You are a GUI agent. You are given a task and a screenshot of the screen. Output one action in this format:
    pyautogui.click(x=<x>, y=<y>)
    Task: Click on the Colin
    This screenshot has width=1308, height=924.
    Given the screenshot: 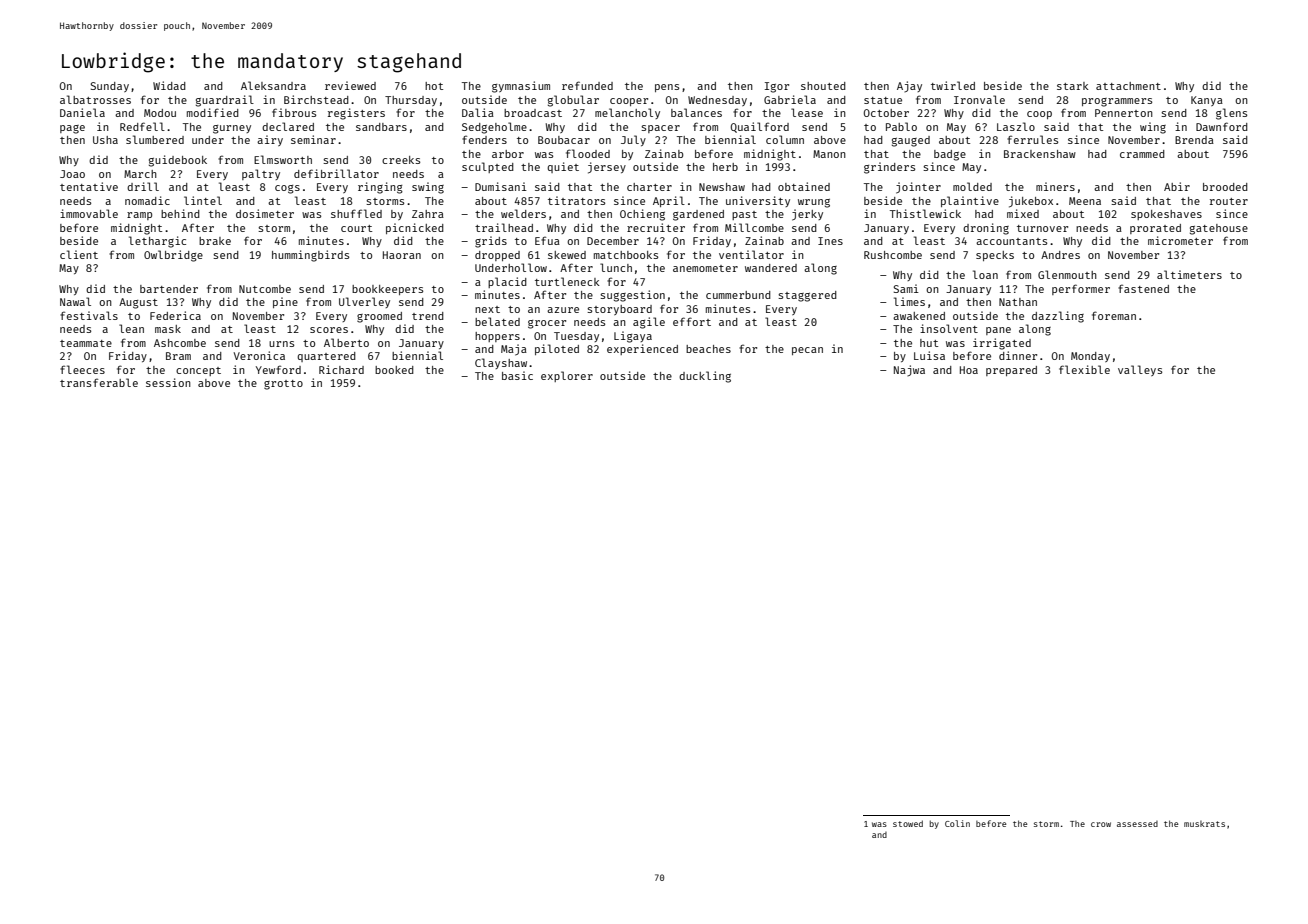 What is the action you would take?
    pyautogui.click(x=957, y=823)
